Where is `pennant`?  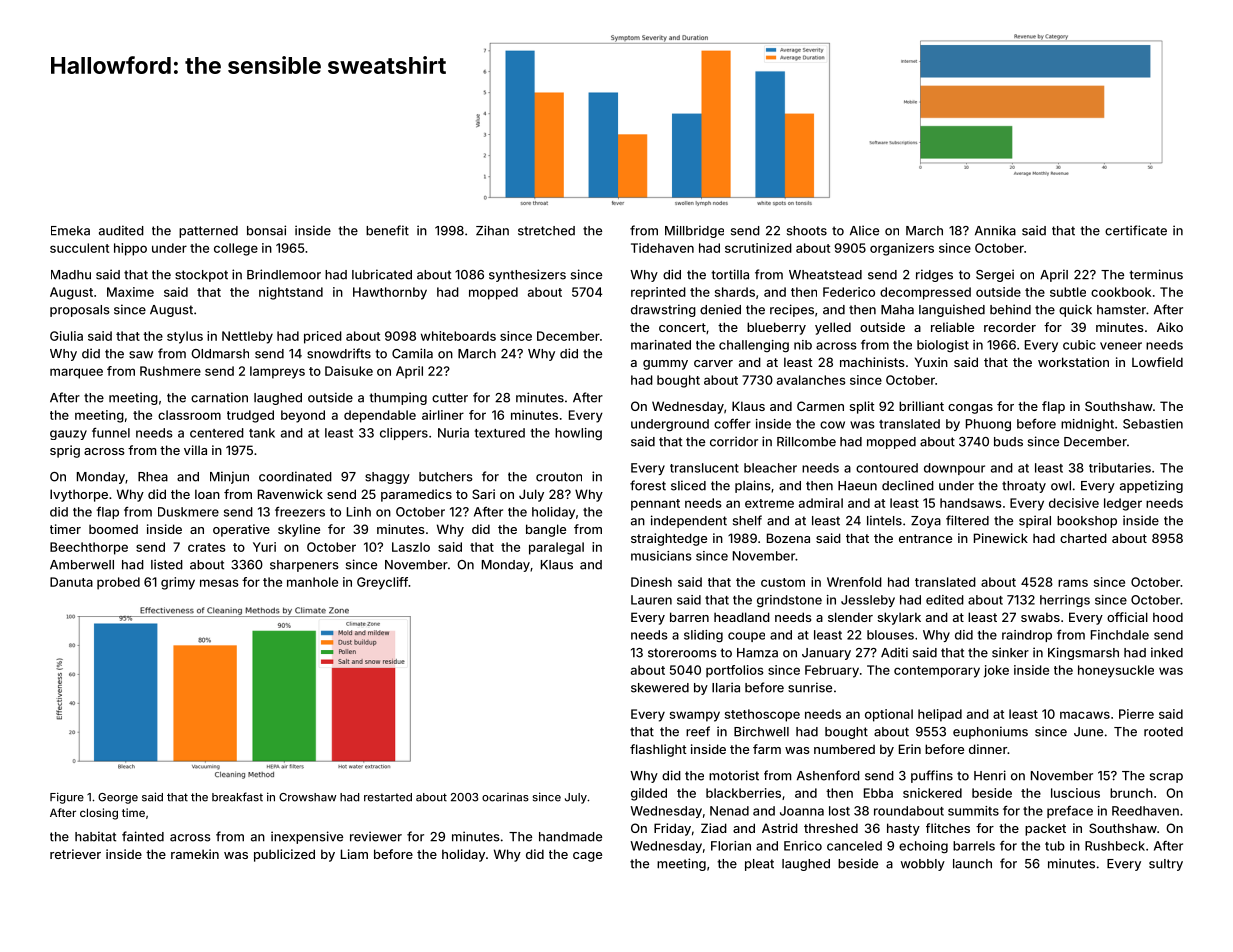 pennant is located at coordinates (655, 505).
